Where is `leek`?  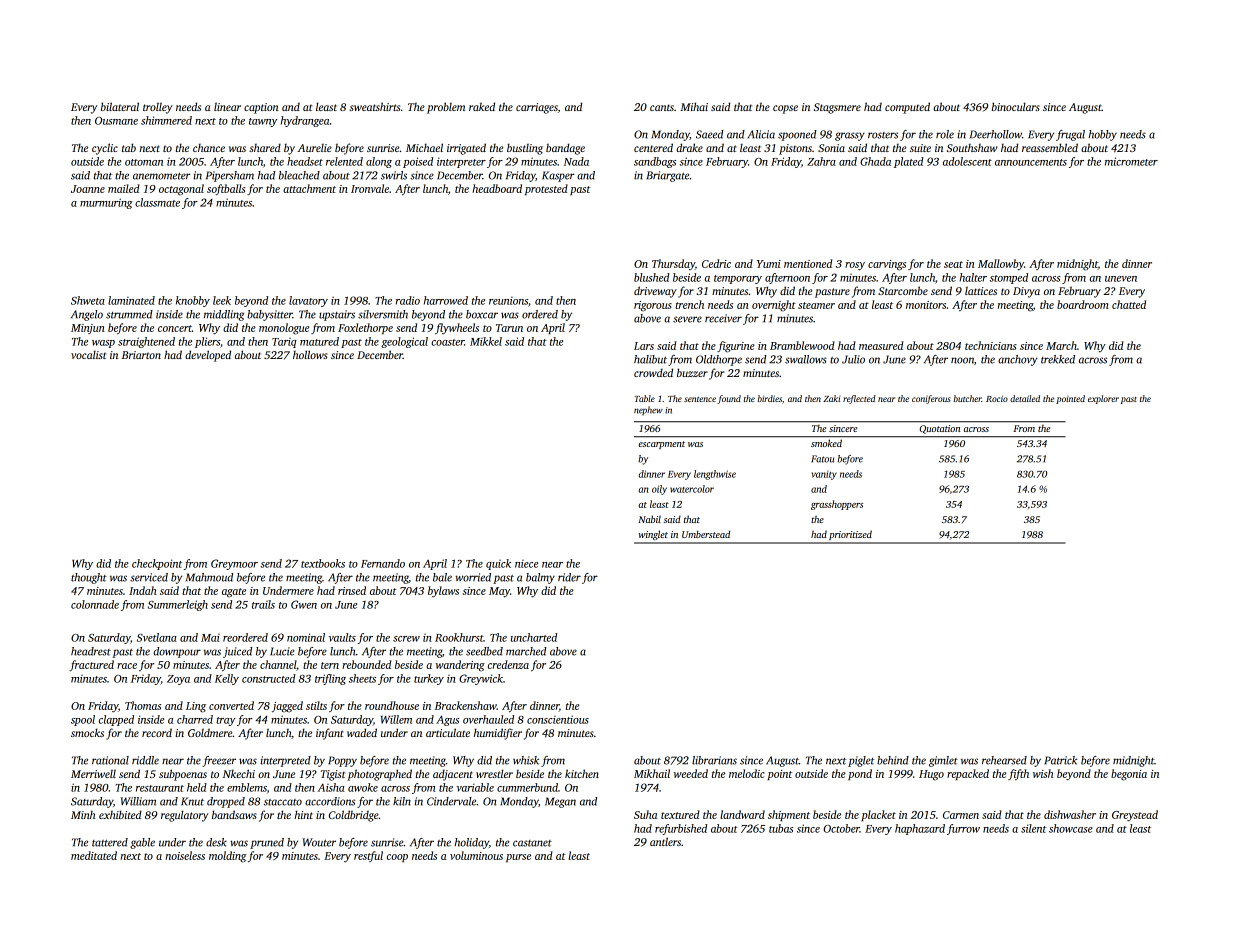 leek is located at coordinates (222, 300).
